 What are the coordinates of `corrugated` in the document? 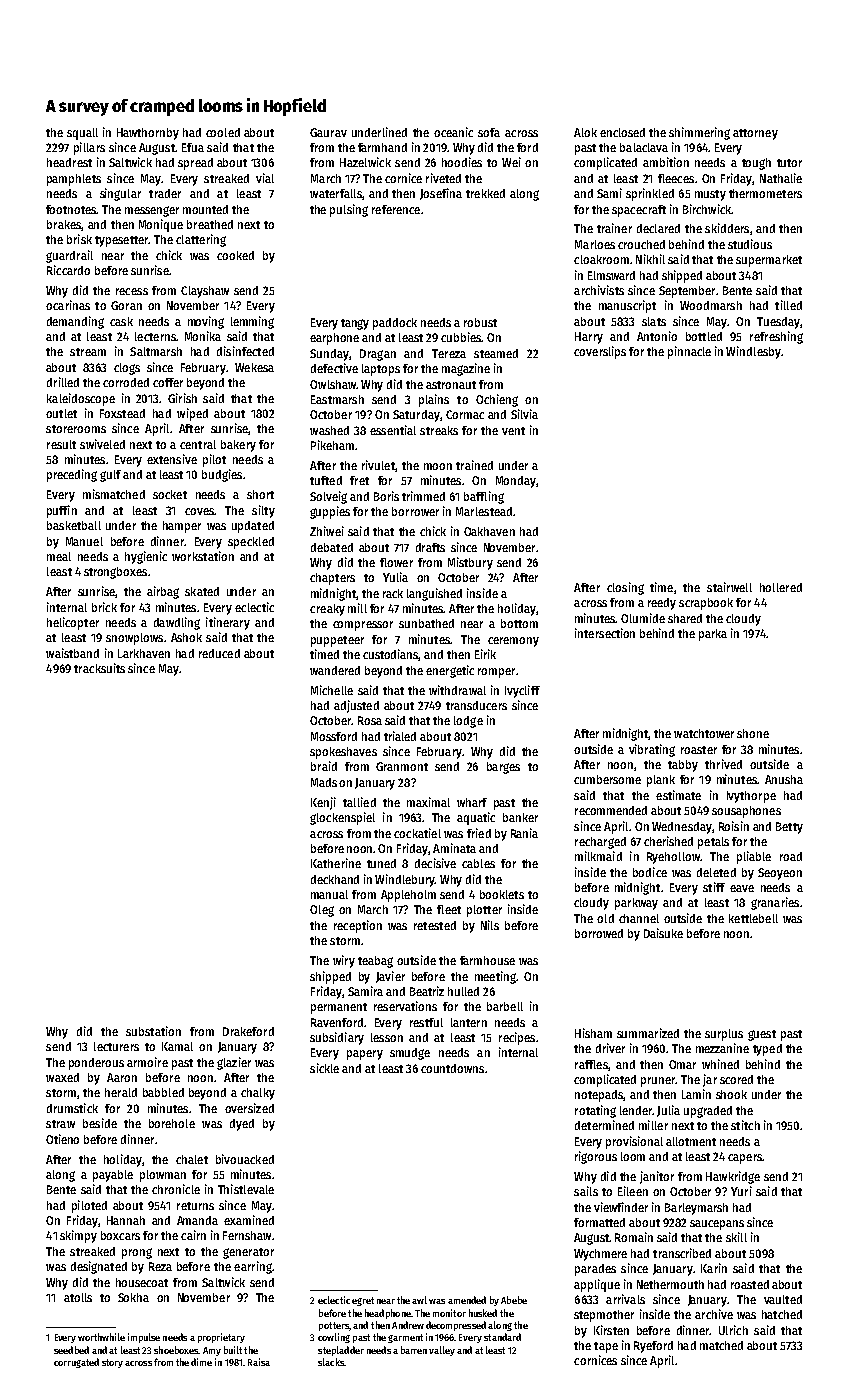 It's located at (76, 1363).
